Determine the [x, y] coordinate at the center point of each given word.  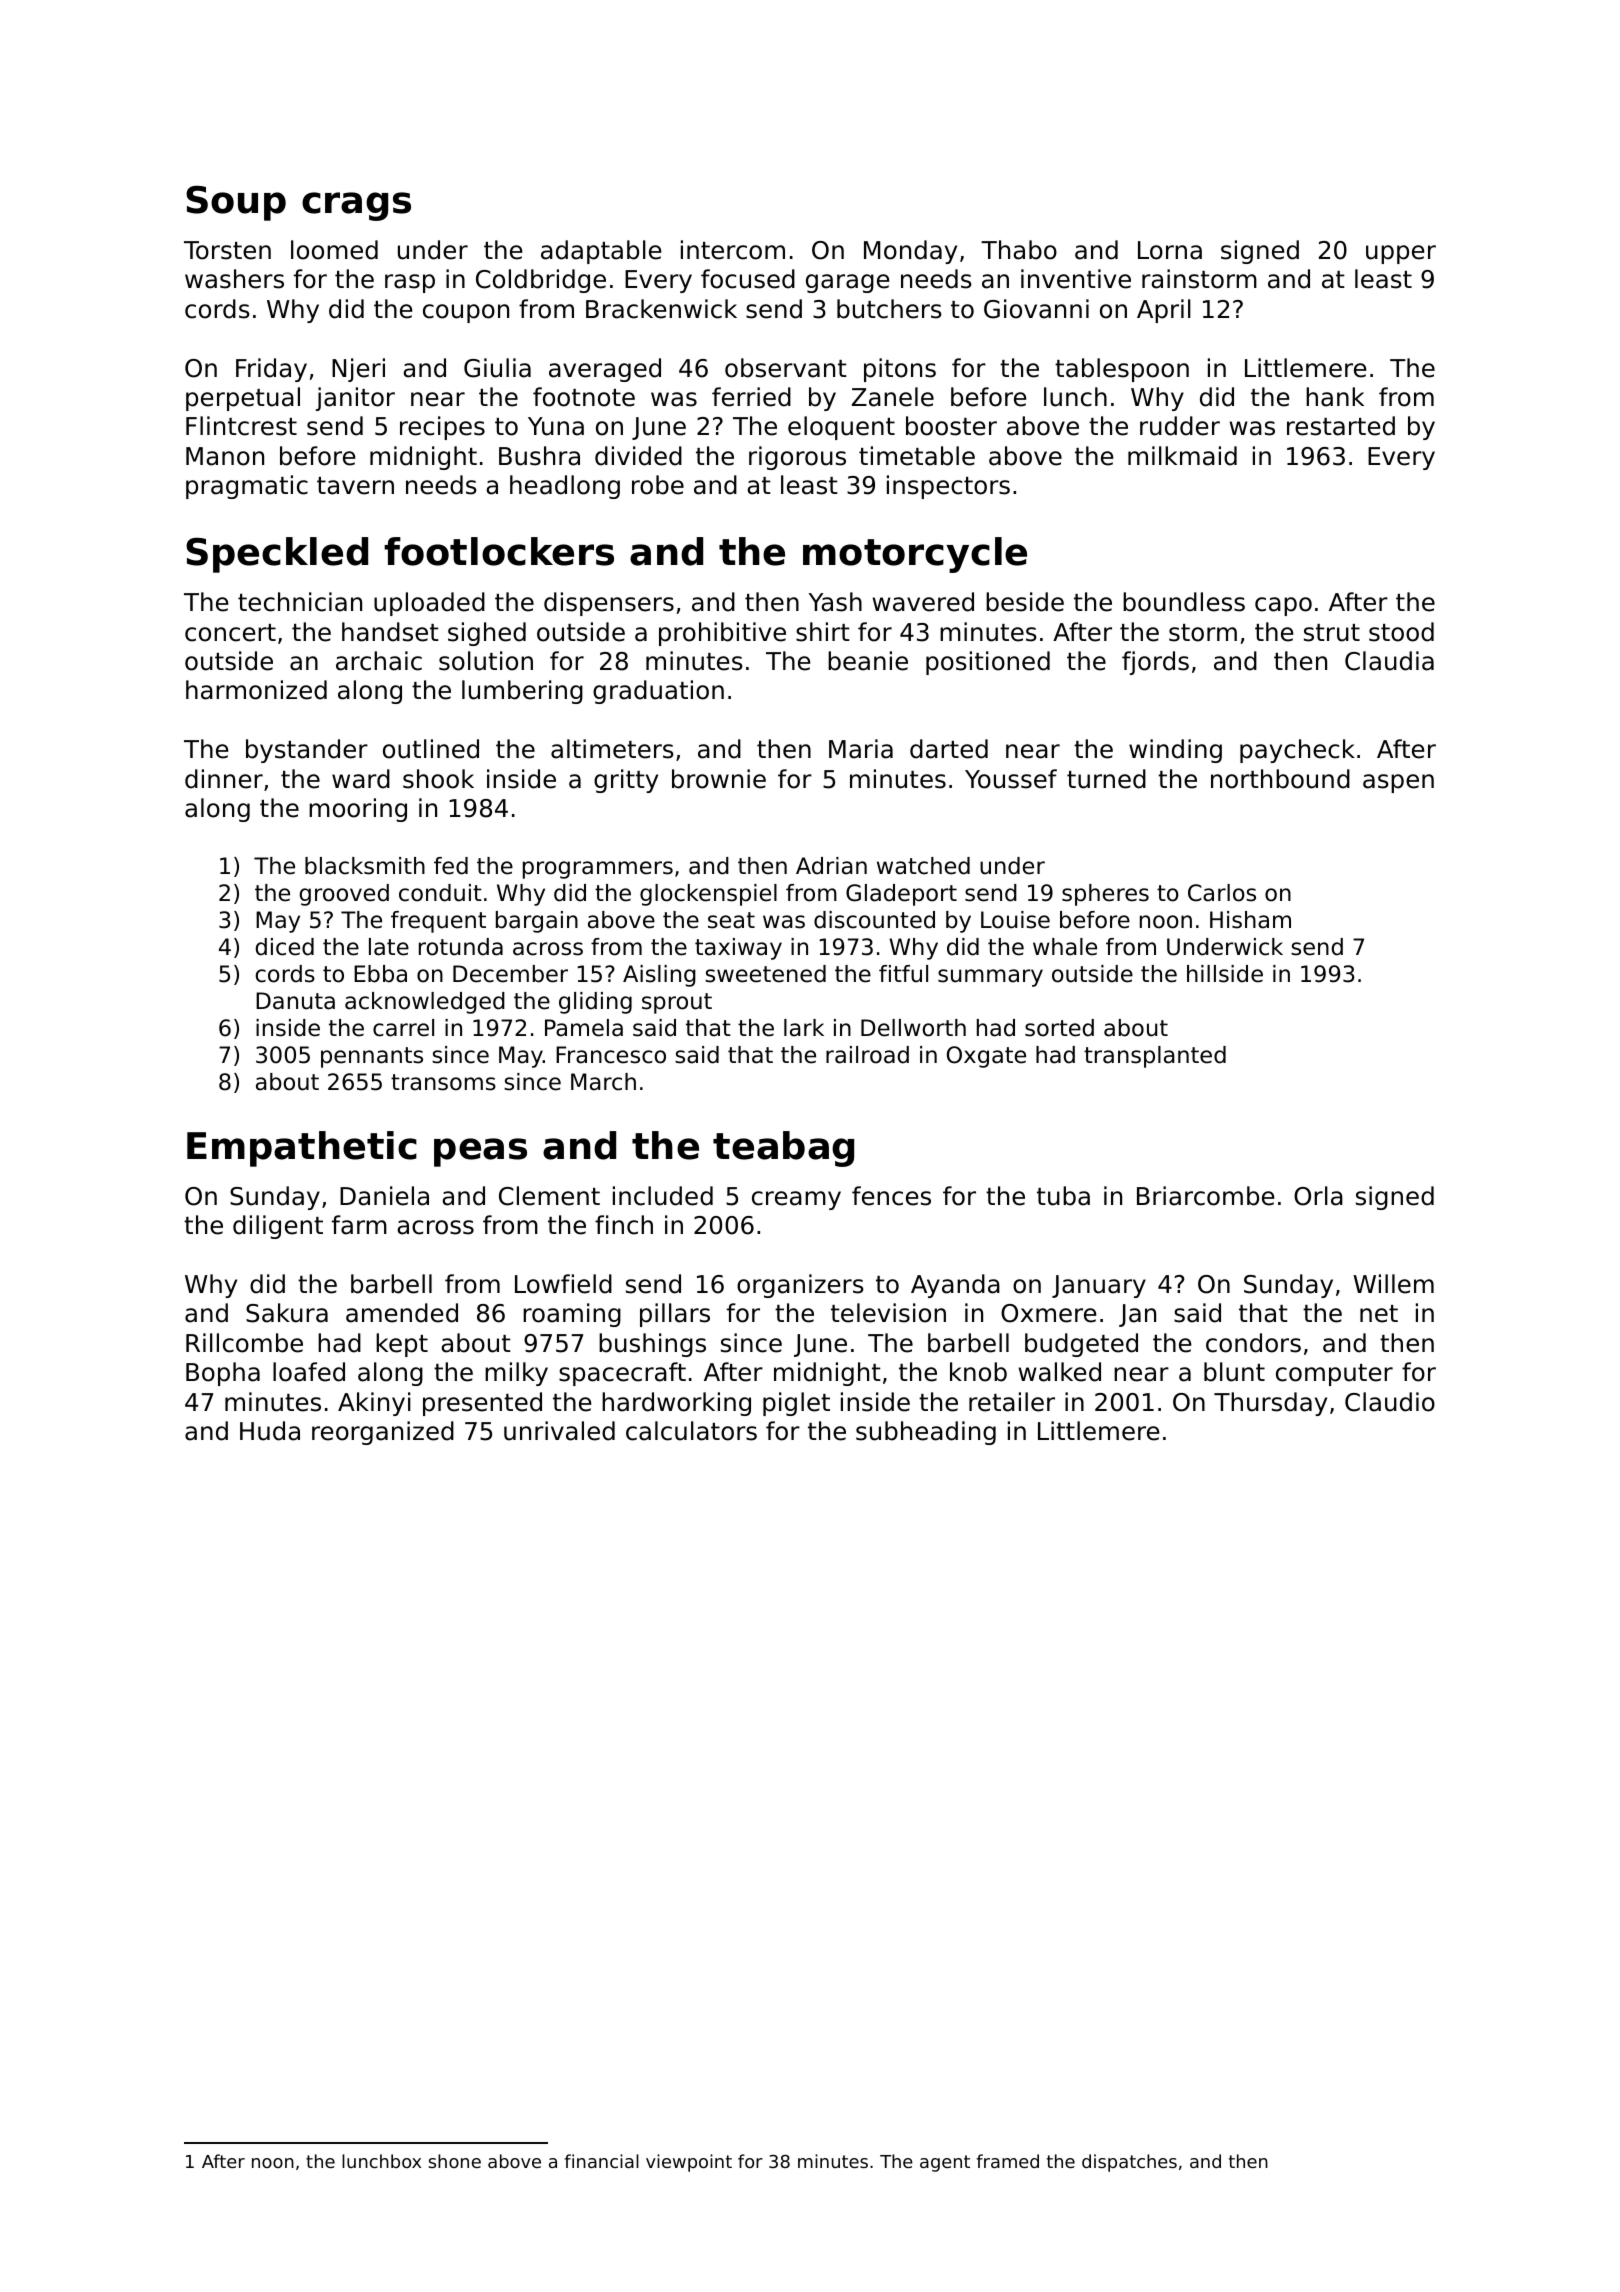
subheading [926, 1433]
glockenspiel [708, 895]
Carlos [1222, 893]
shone [454, 2161]
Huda [270, 1431]
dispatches [1129, 2163]
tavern [355, 486]
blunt [1234, 1372]
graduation [658, 692]
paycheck [1297, 751]
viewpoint [689, 2163]
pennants [372, 1057]
